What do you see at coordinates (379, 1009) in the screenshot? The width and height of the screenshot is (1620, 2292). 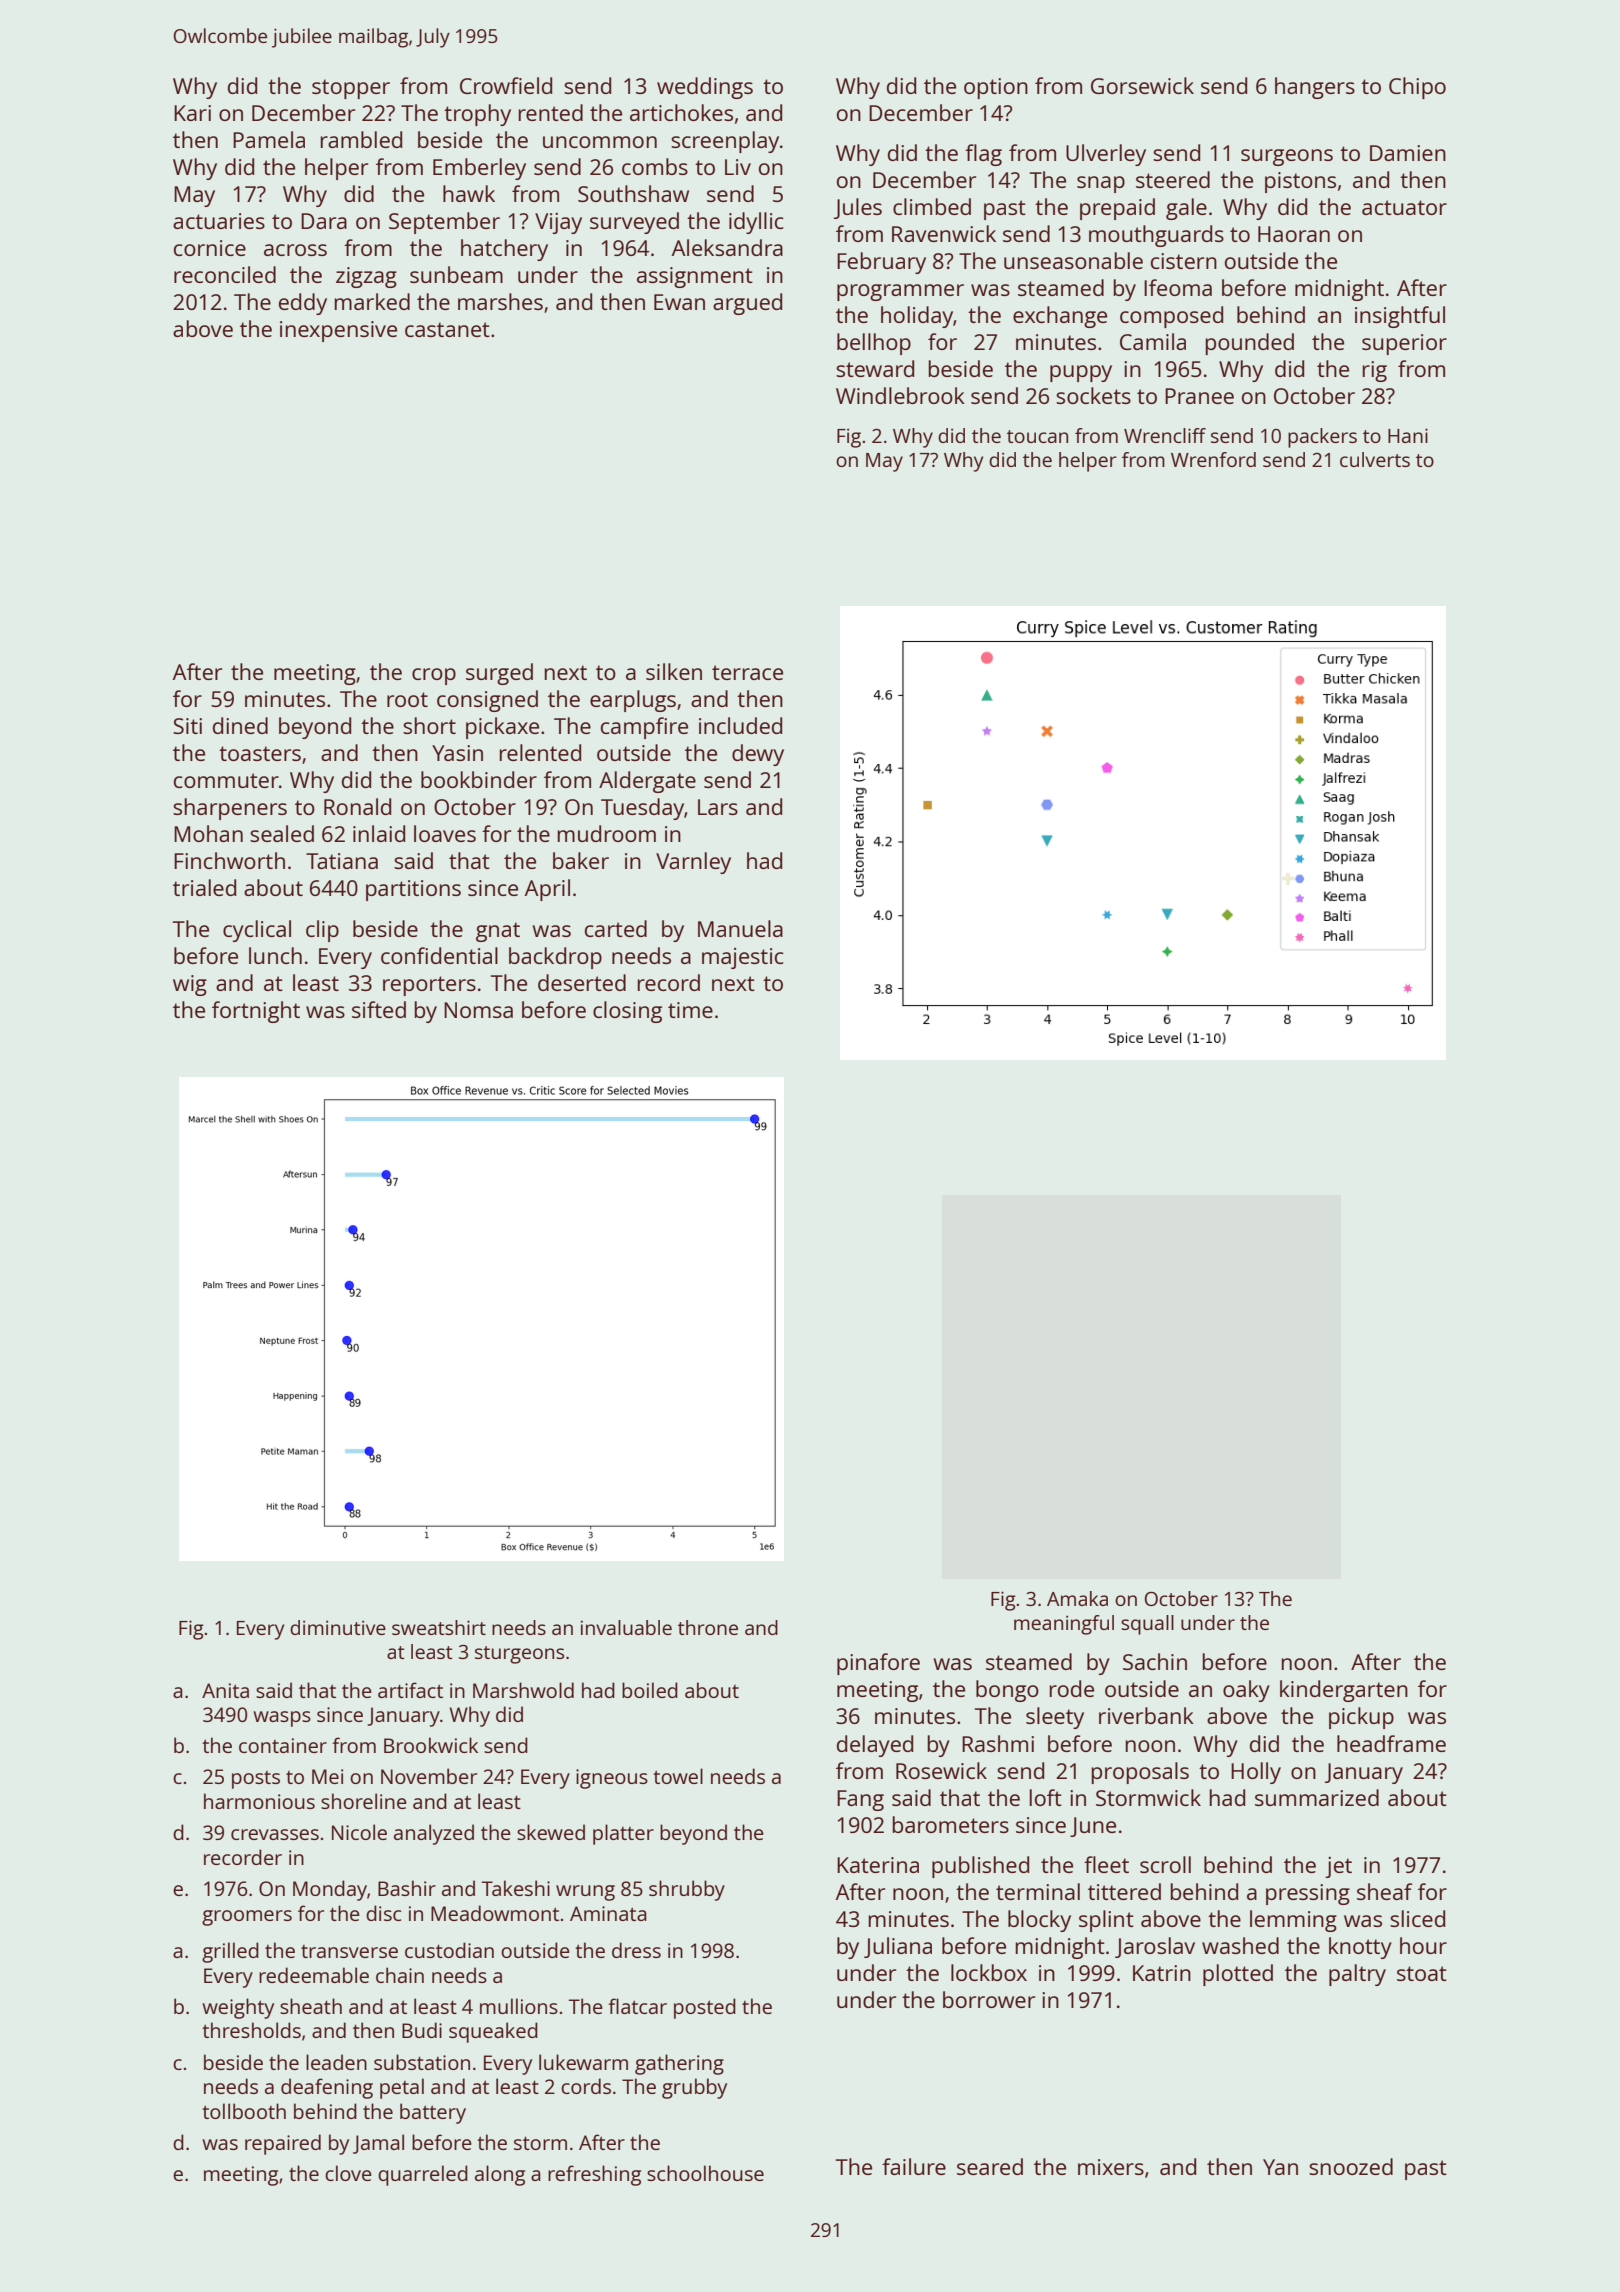 I see `sifted` at bounding box center [379, 1009].
